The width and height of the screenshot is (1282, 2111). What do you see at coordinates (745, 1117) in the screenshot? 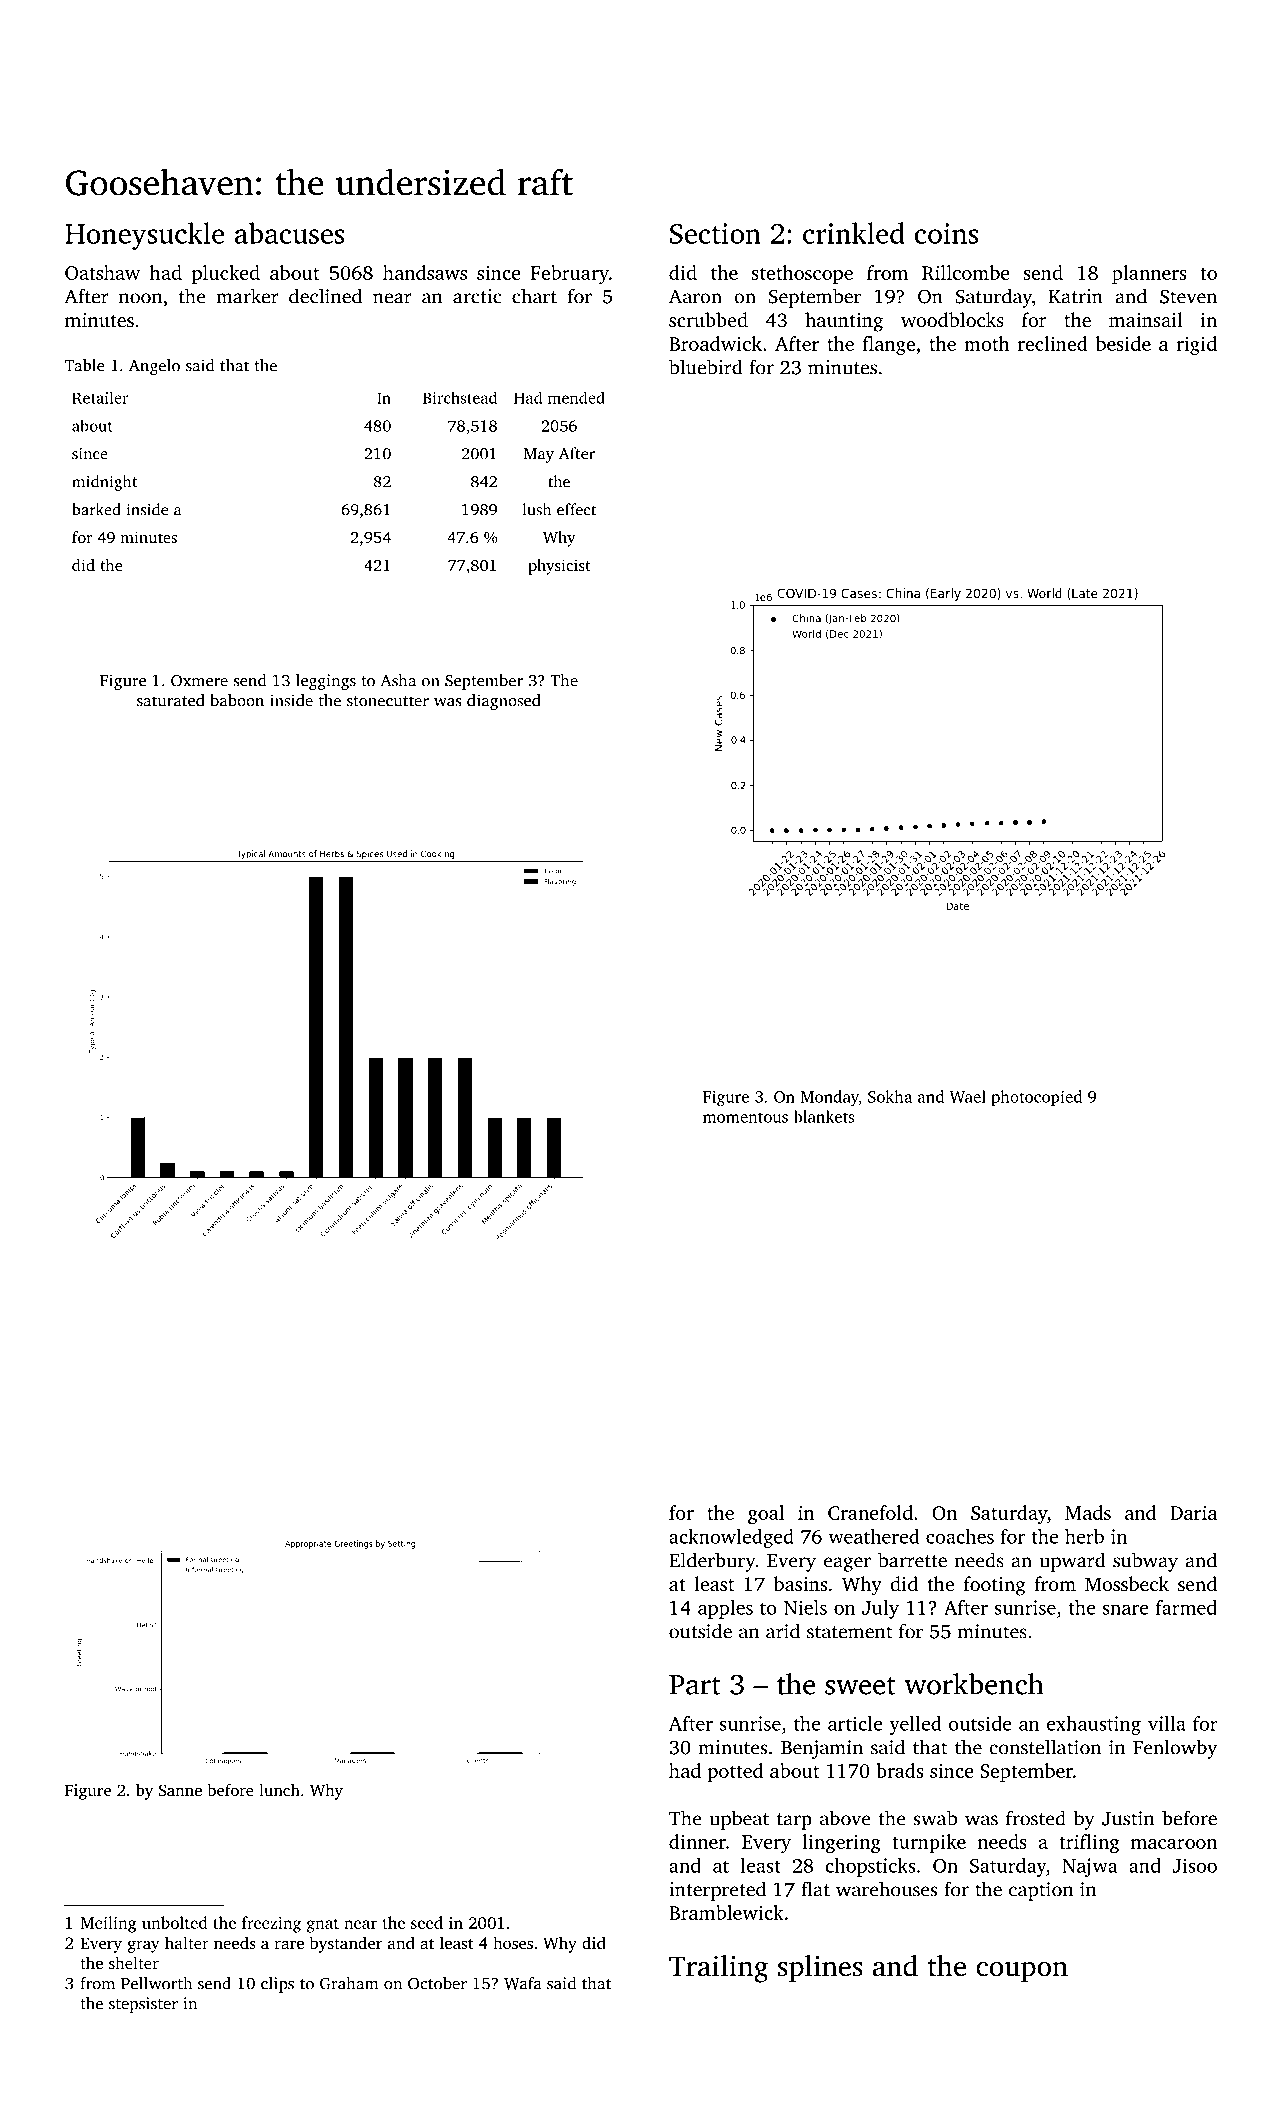
I see `momentous` at bounding box center [745, 1117].
